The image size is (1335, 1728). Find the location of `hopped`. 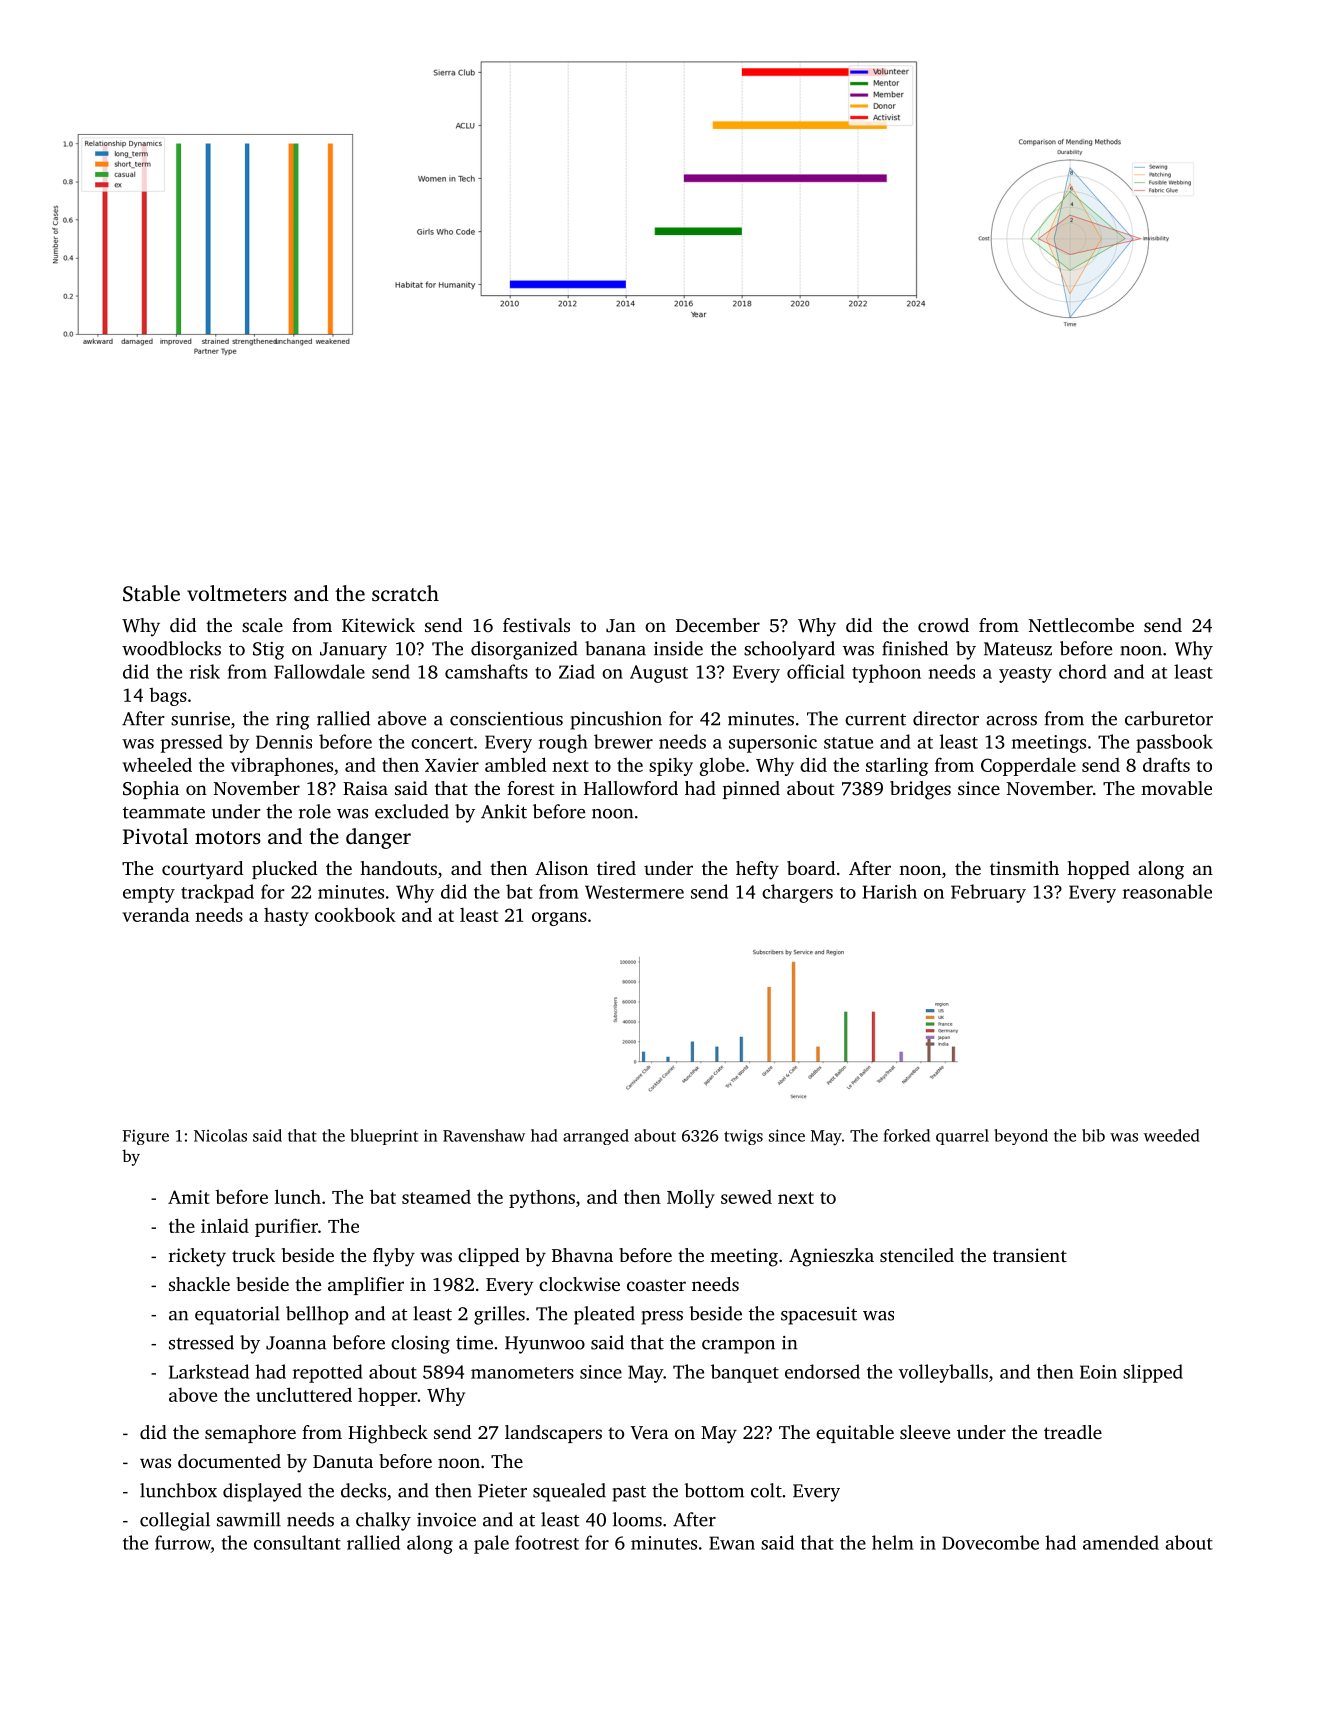

hopped is located at coordinates (1098, 870).
